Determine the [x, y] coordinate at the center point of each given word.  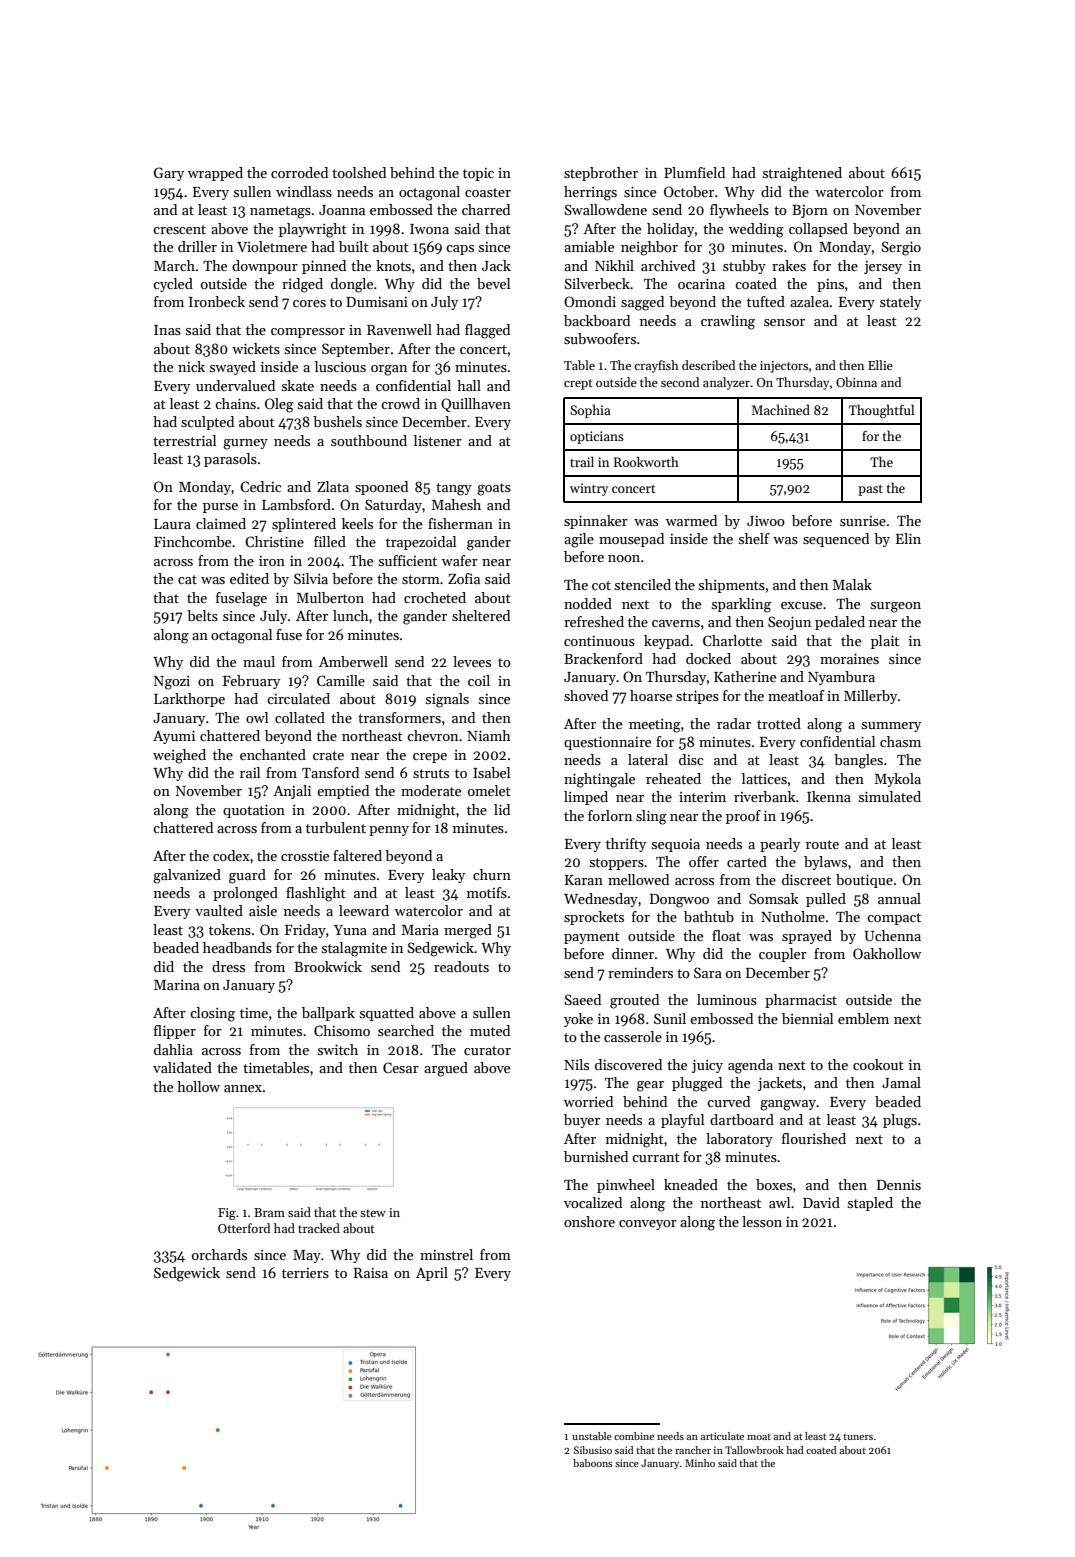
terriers [305, 1273]
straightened [802, 174]
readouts [461, 966]
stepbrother [601, 174]
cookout [878, 1064]
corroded [299, 172]
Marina [177, 985]
